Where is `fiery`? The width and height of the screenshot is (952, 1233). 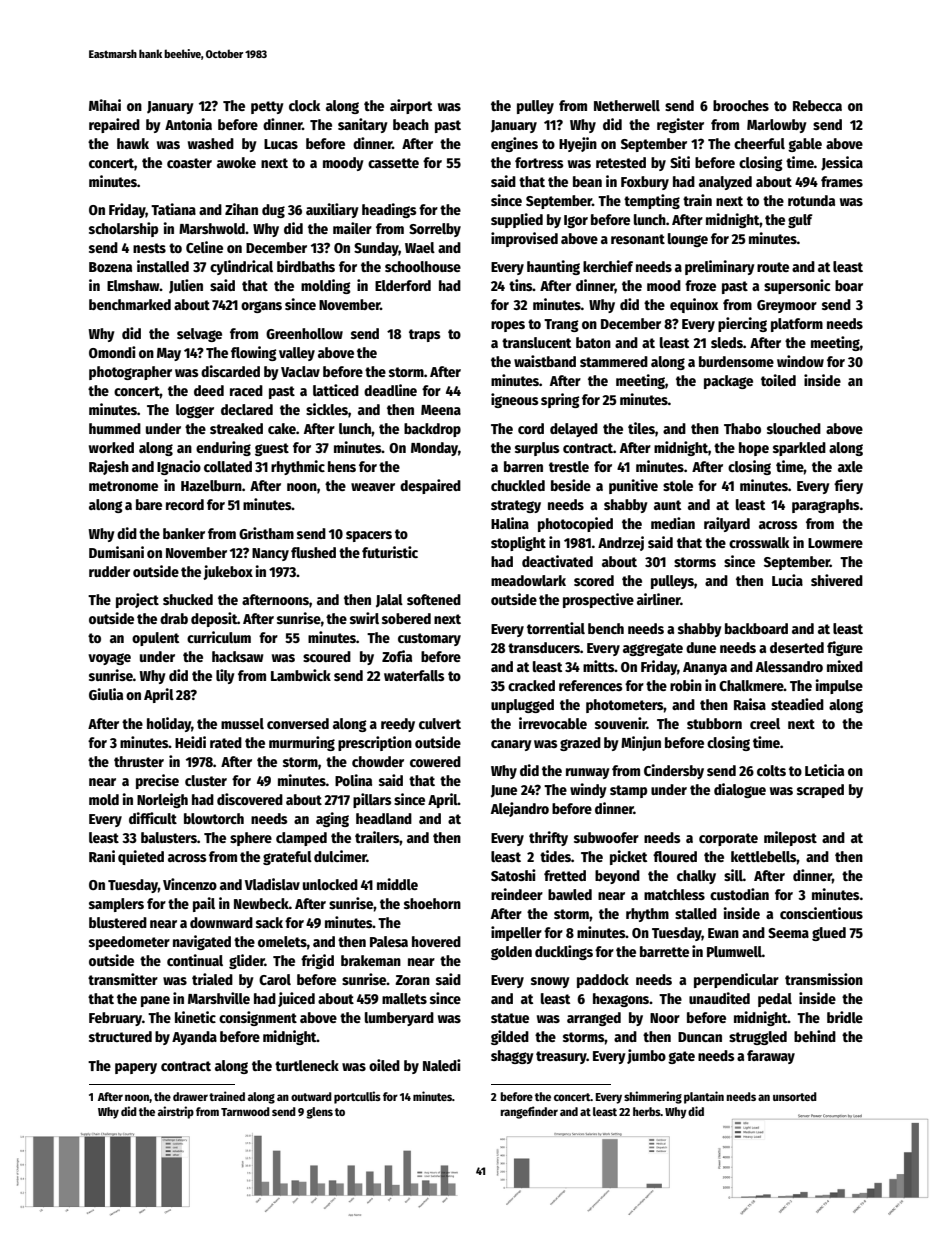
fiery is located at coordinates (848, 486).
